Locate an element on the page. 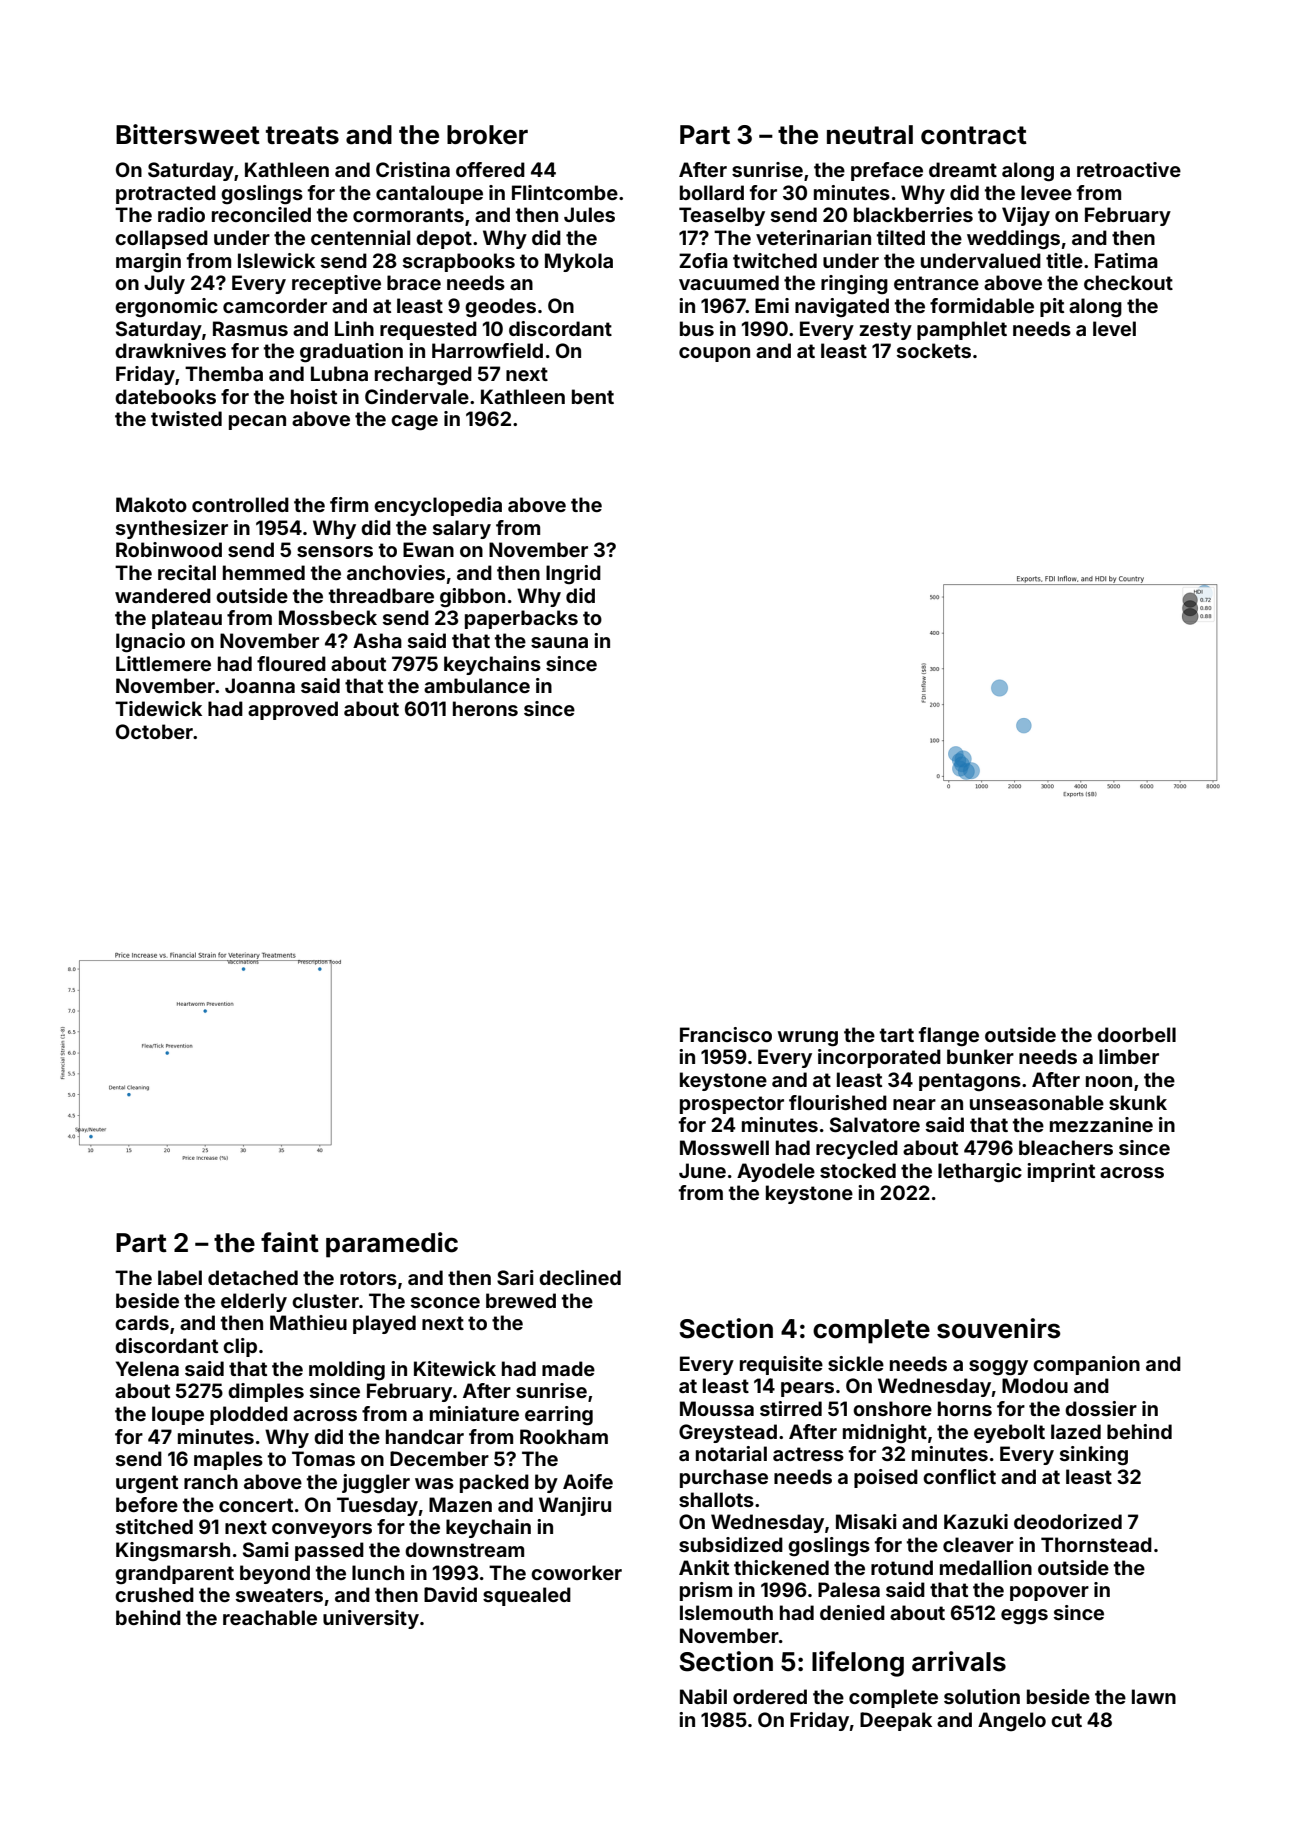  floured is located at coordinates (291, 663).
